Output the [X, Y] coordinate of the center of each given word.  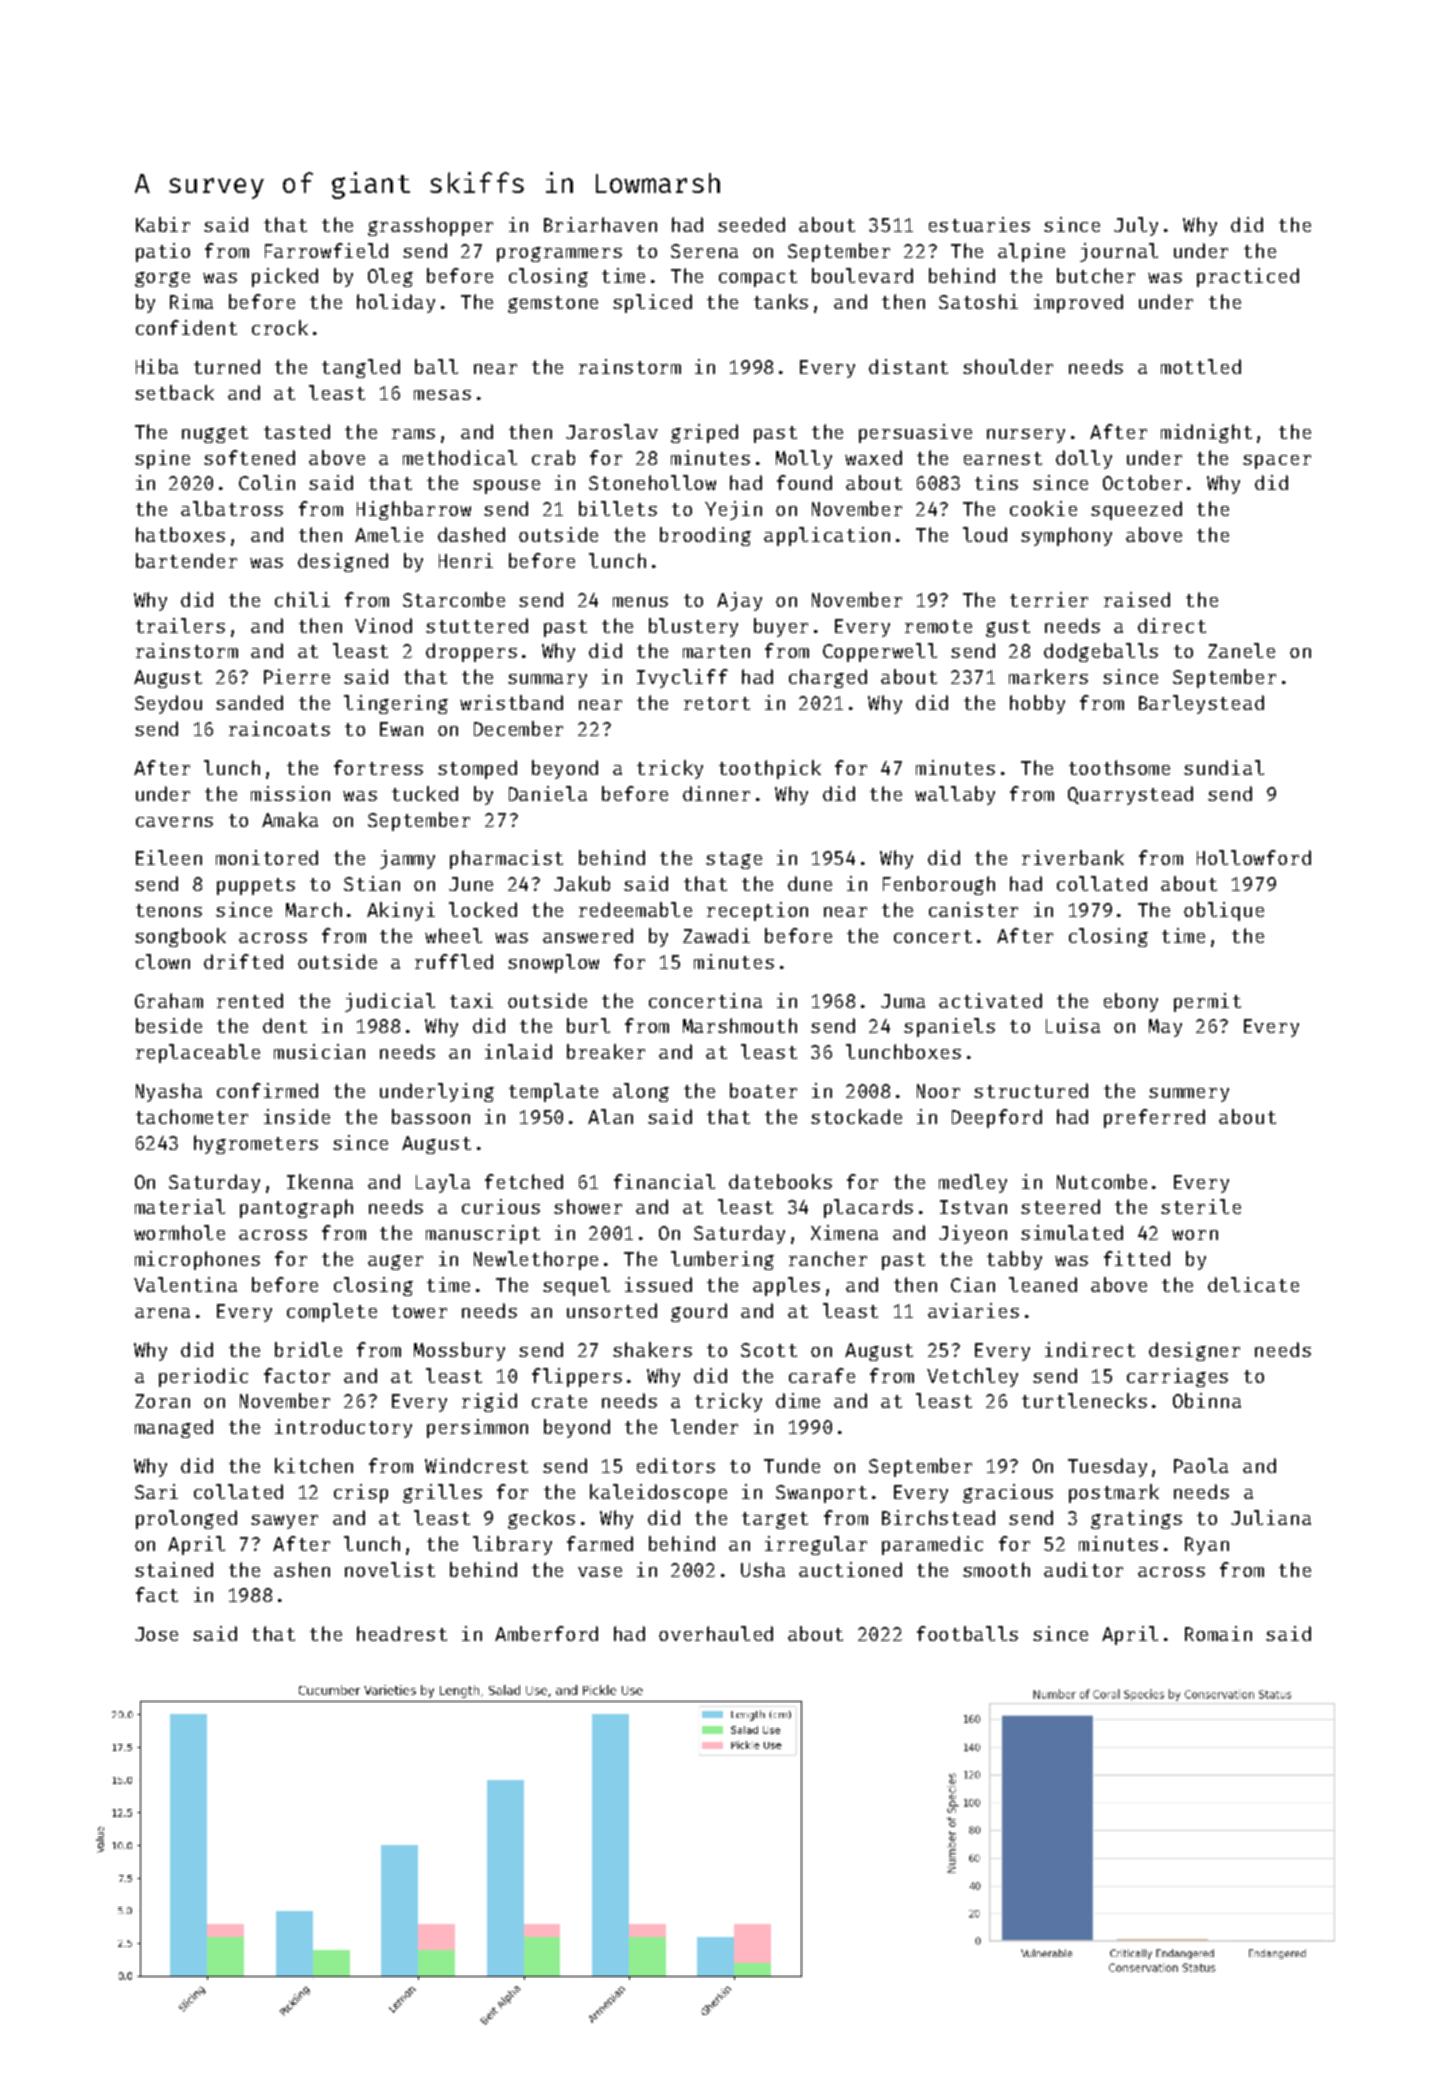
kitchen [314, 1465]
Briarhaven [600, 224]
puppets [256, 886]
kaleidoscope [658, 1493]
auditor [1083, 1569]
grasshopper [430, 226]
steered [1060, 1206]
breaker [606, 1051]
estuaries [979, 224]
